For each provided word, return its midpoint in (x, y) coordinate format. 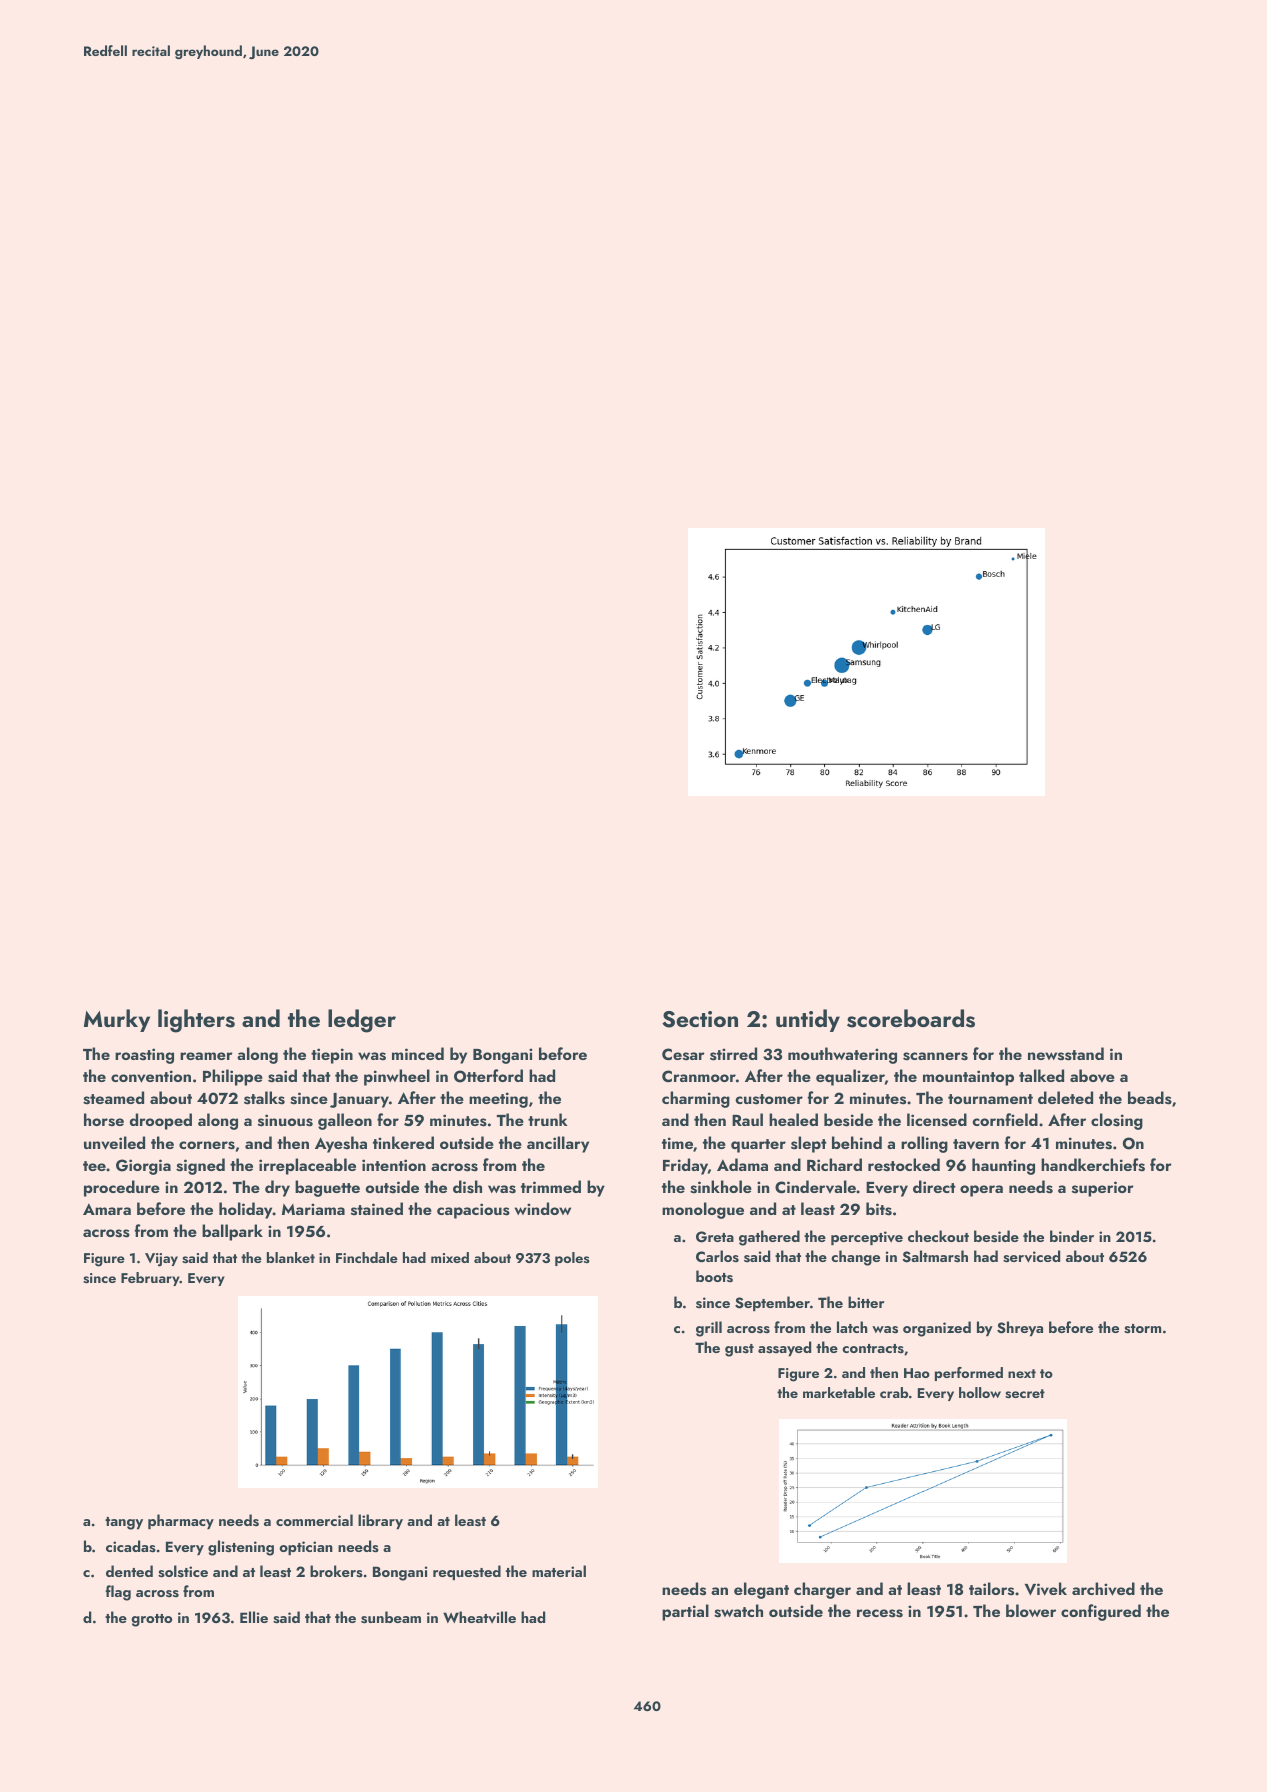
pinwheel (397, 1077)
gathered (769, 1238)
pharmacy (181, 1521)
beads (1150, 1098)
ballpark (232, 1232)
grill (709, 1329)
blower (1031, 1610)
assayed (784, 1348)
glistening (241, 1548)
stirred (733, 1054)
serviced (1031, 1256)
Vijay (161, 1260)
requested (467, 1572)
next (1022, 1373)
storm (1142, 1329)
